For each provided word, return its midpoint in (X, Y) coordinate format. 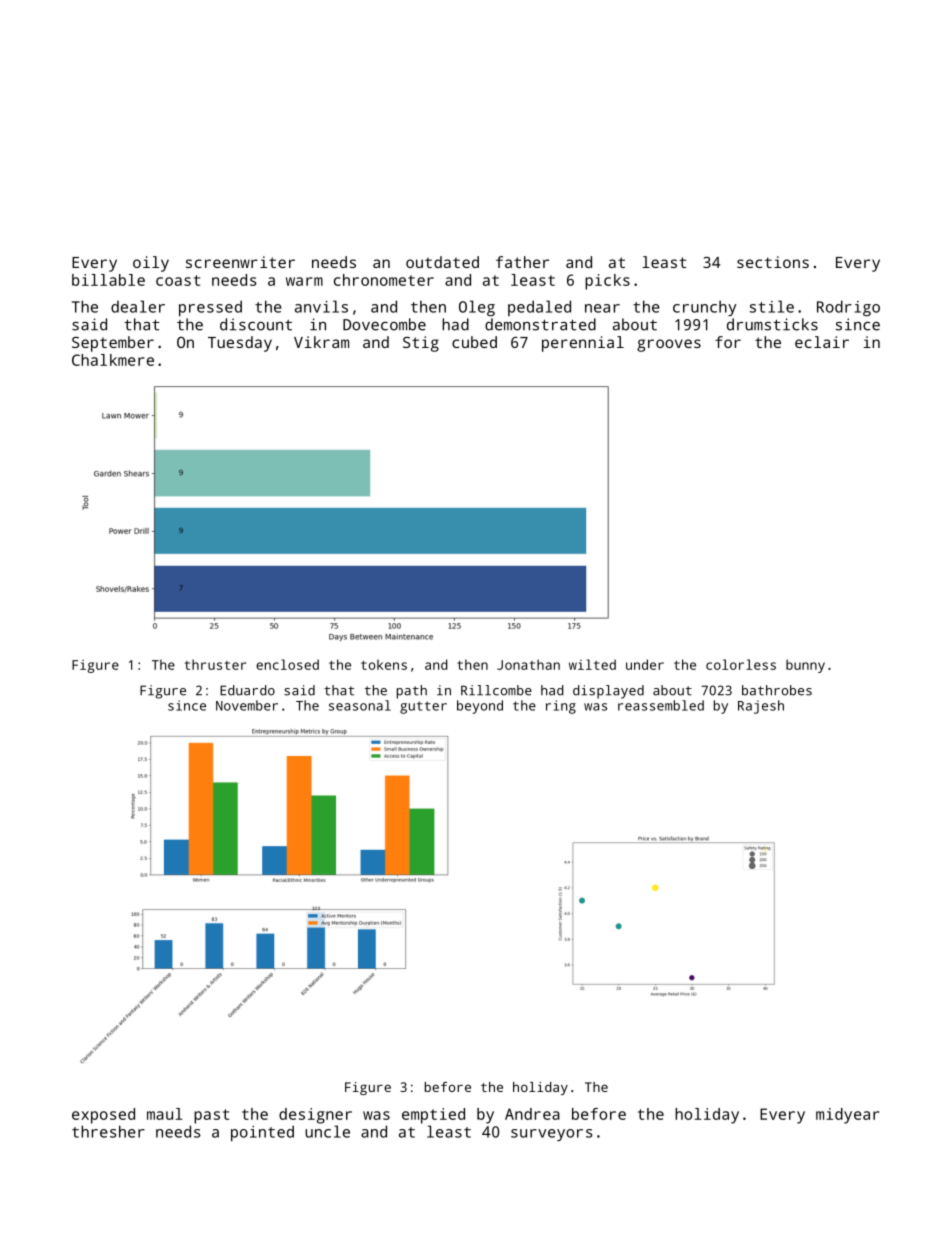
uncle (327, 1131)
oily (151, 264)
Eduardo (247, 690)
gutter (423, 707)
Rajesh (761, 707)
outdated (442, 262)
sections (773, 262)
